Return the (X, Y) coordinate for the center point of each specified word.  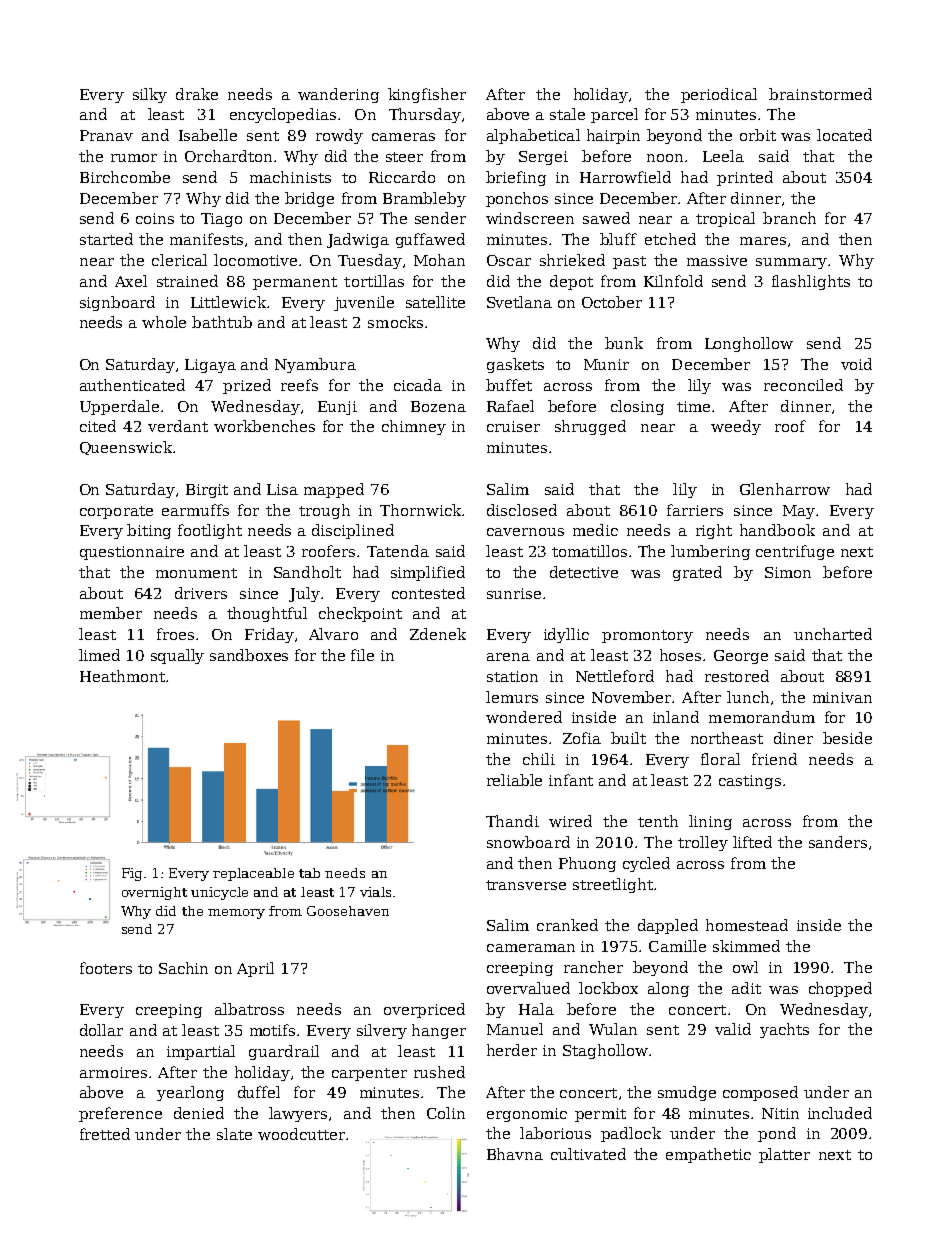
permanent (295, 283)
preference (120, 1114)
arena (508, 657)
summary (791, 263)
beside (847, 738)
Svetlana (519, 302)
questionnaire (132, 553)
